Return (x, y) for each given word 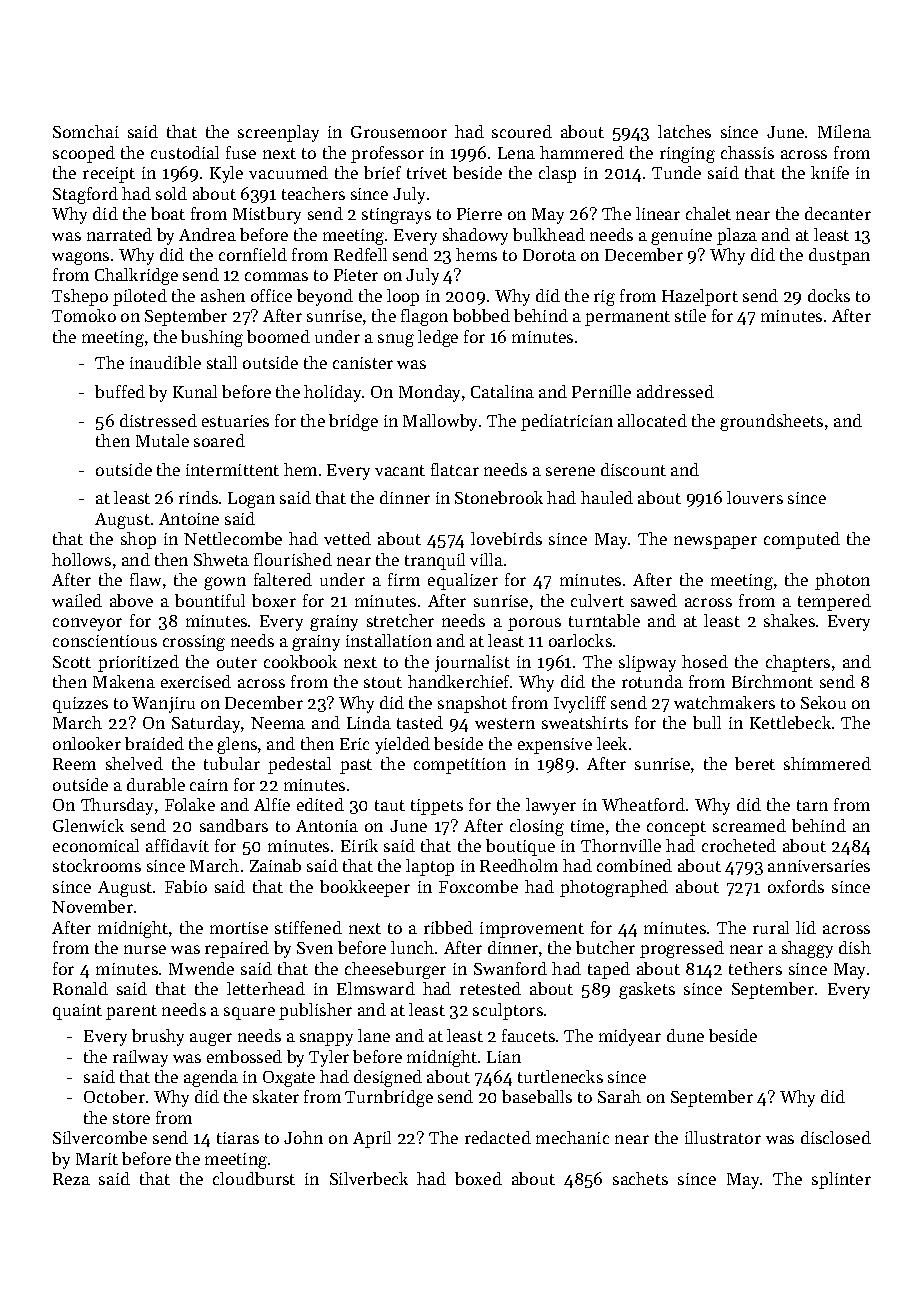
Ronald (80, 988)
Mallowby (440, 422)
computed (802, 540)
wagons (80, 258)
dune (685, 1035)
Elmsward (376, 988)
